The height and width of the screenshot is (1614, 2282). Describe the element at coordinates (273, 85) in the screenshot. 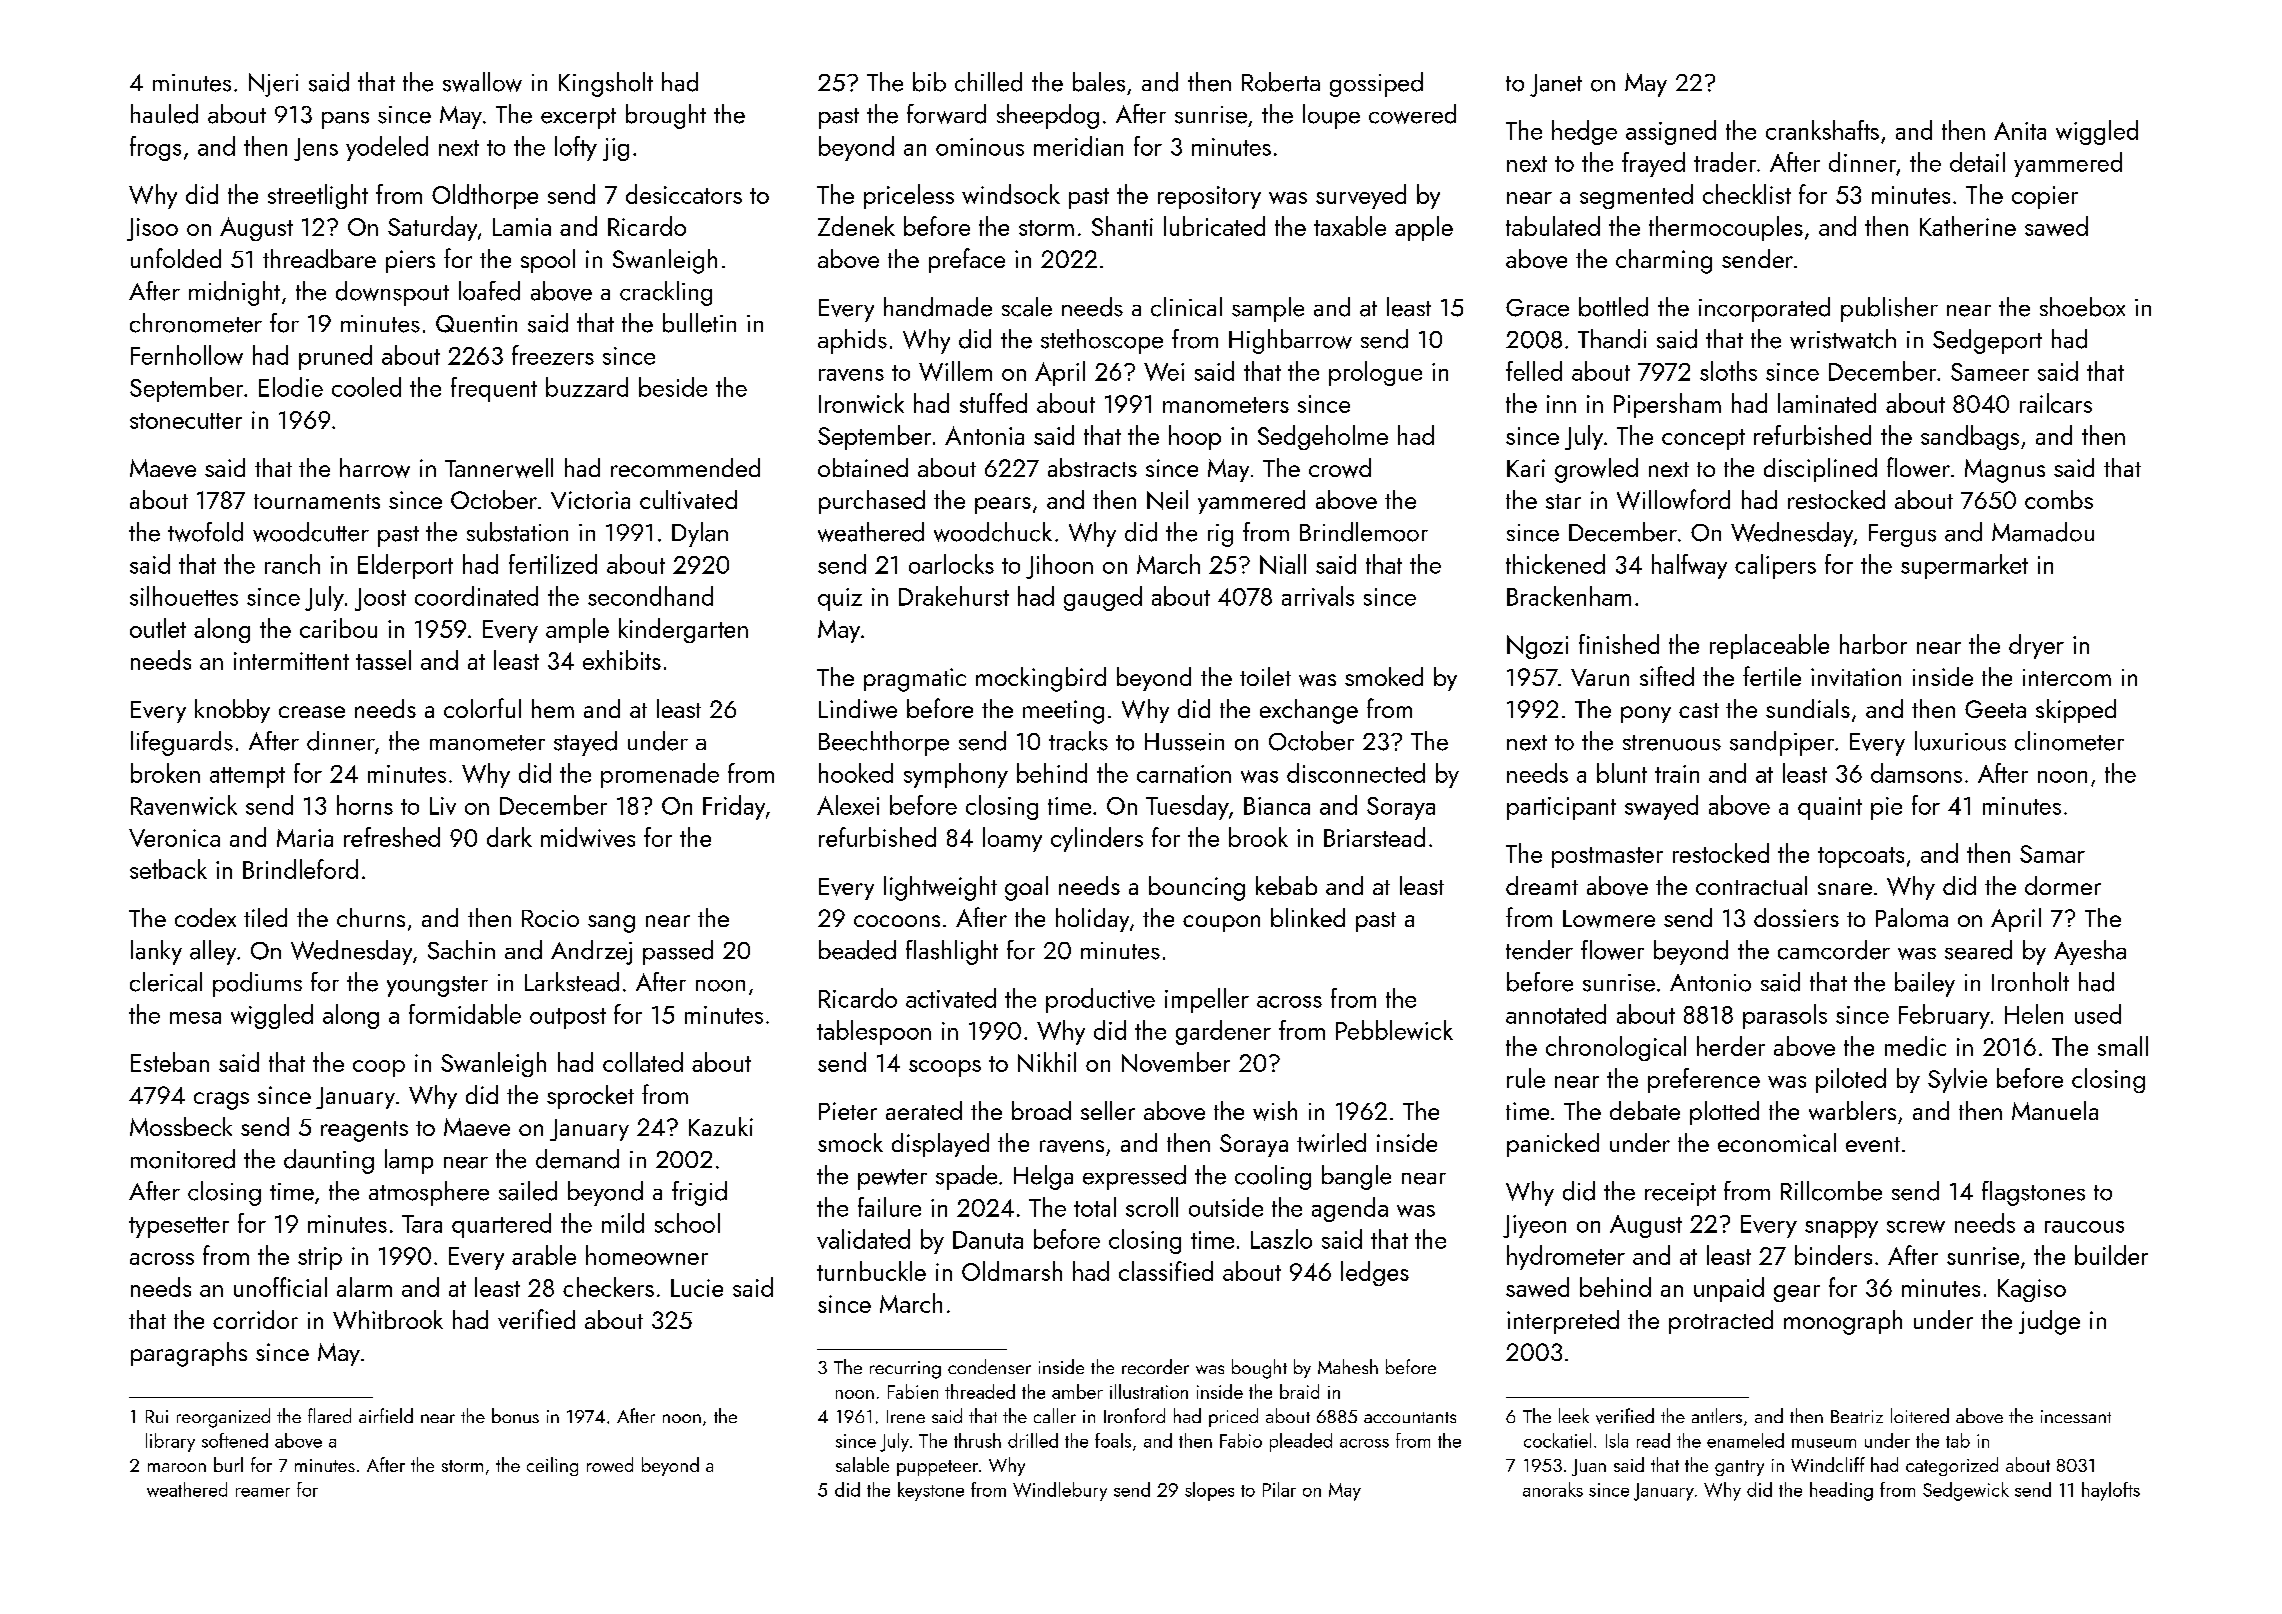

I see `Njeri` at that location.
